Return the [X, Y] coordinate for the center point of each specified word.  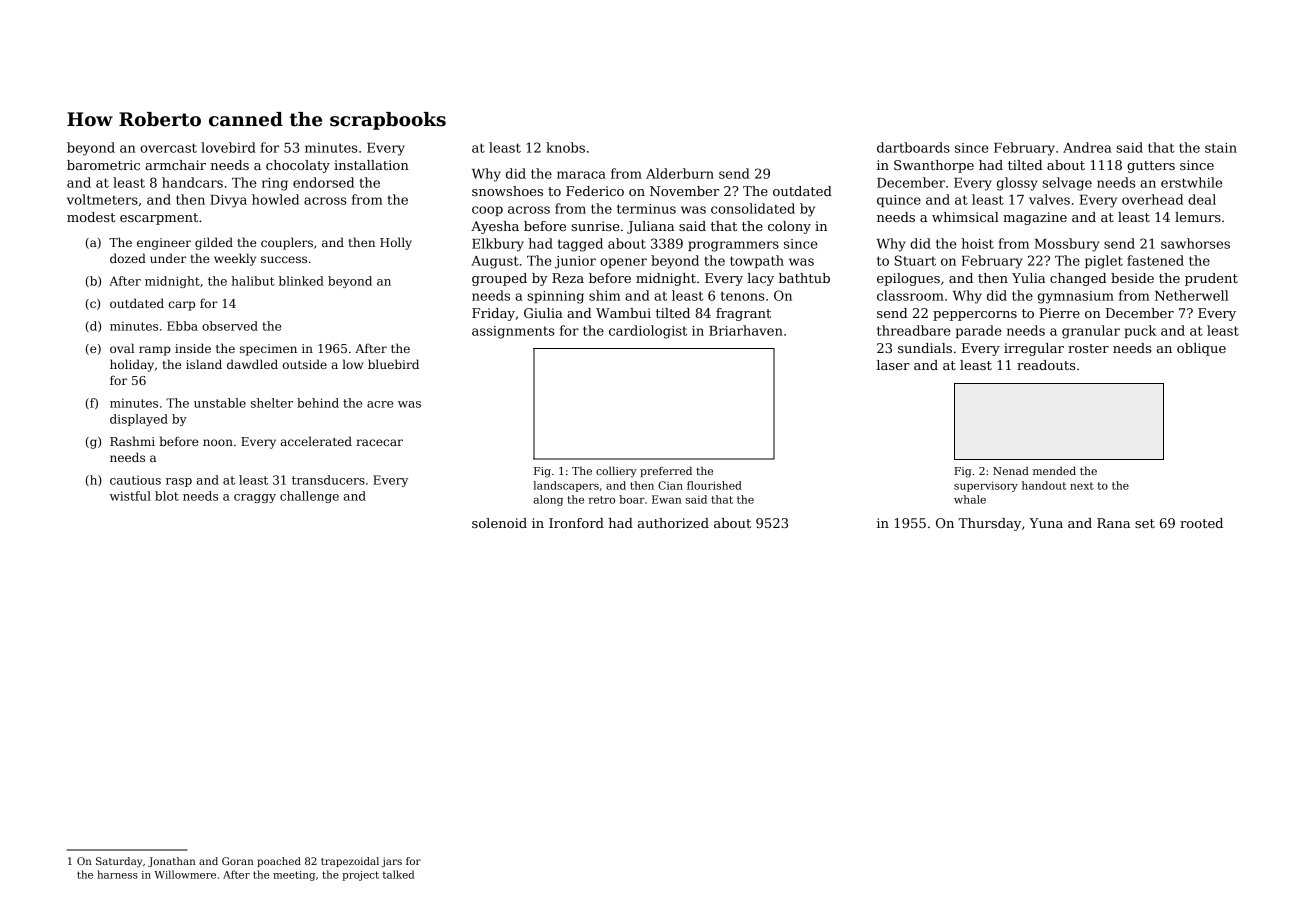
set [1145, 523]
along [548, 500]
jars [391, 862]
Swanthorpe [934, 166]
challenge [309, 497]
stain [1221, 148]
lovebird [228, 147]
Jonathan [172, 862]
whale [970, 499]
